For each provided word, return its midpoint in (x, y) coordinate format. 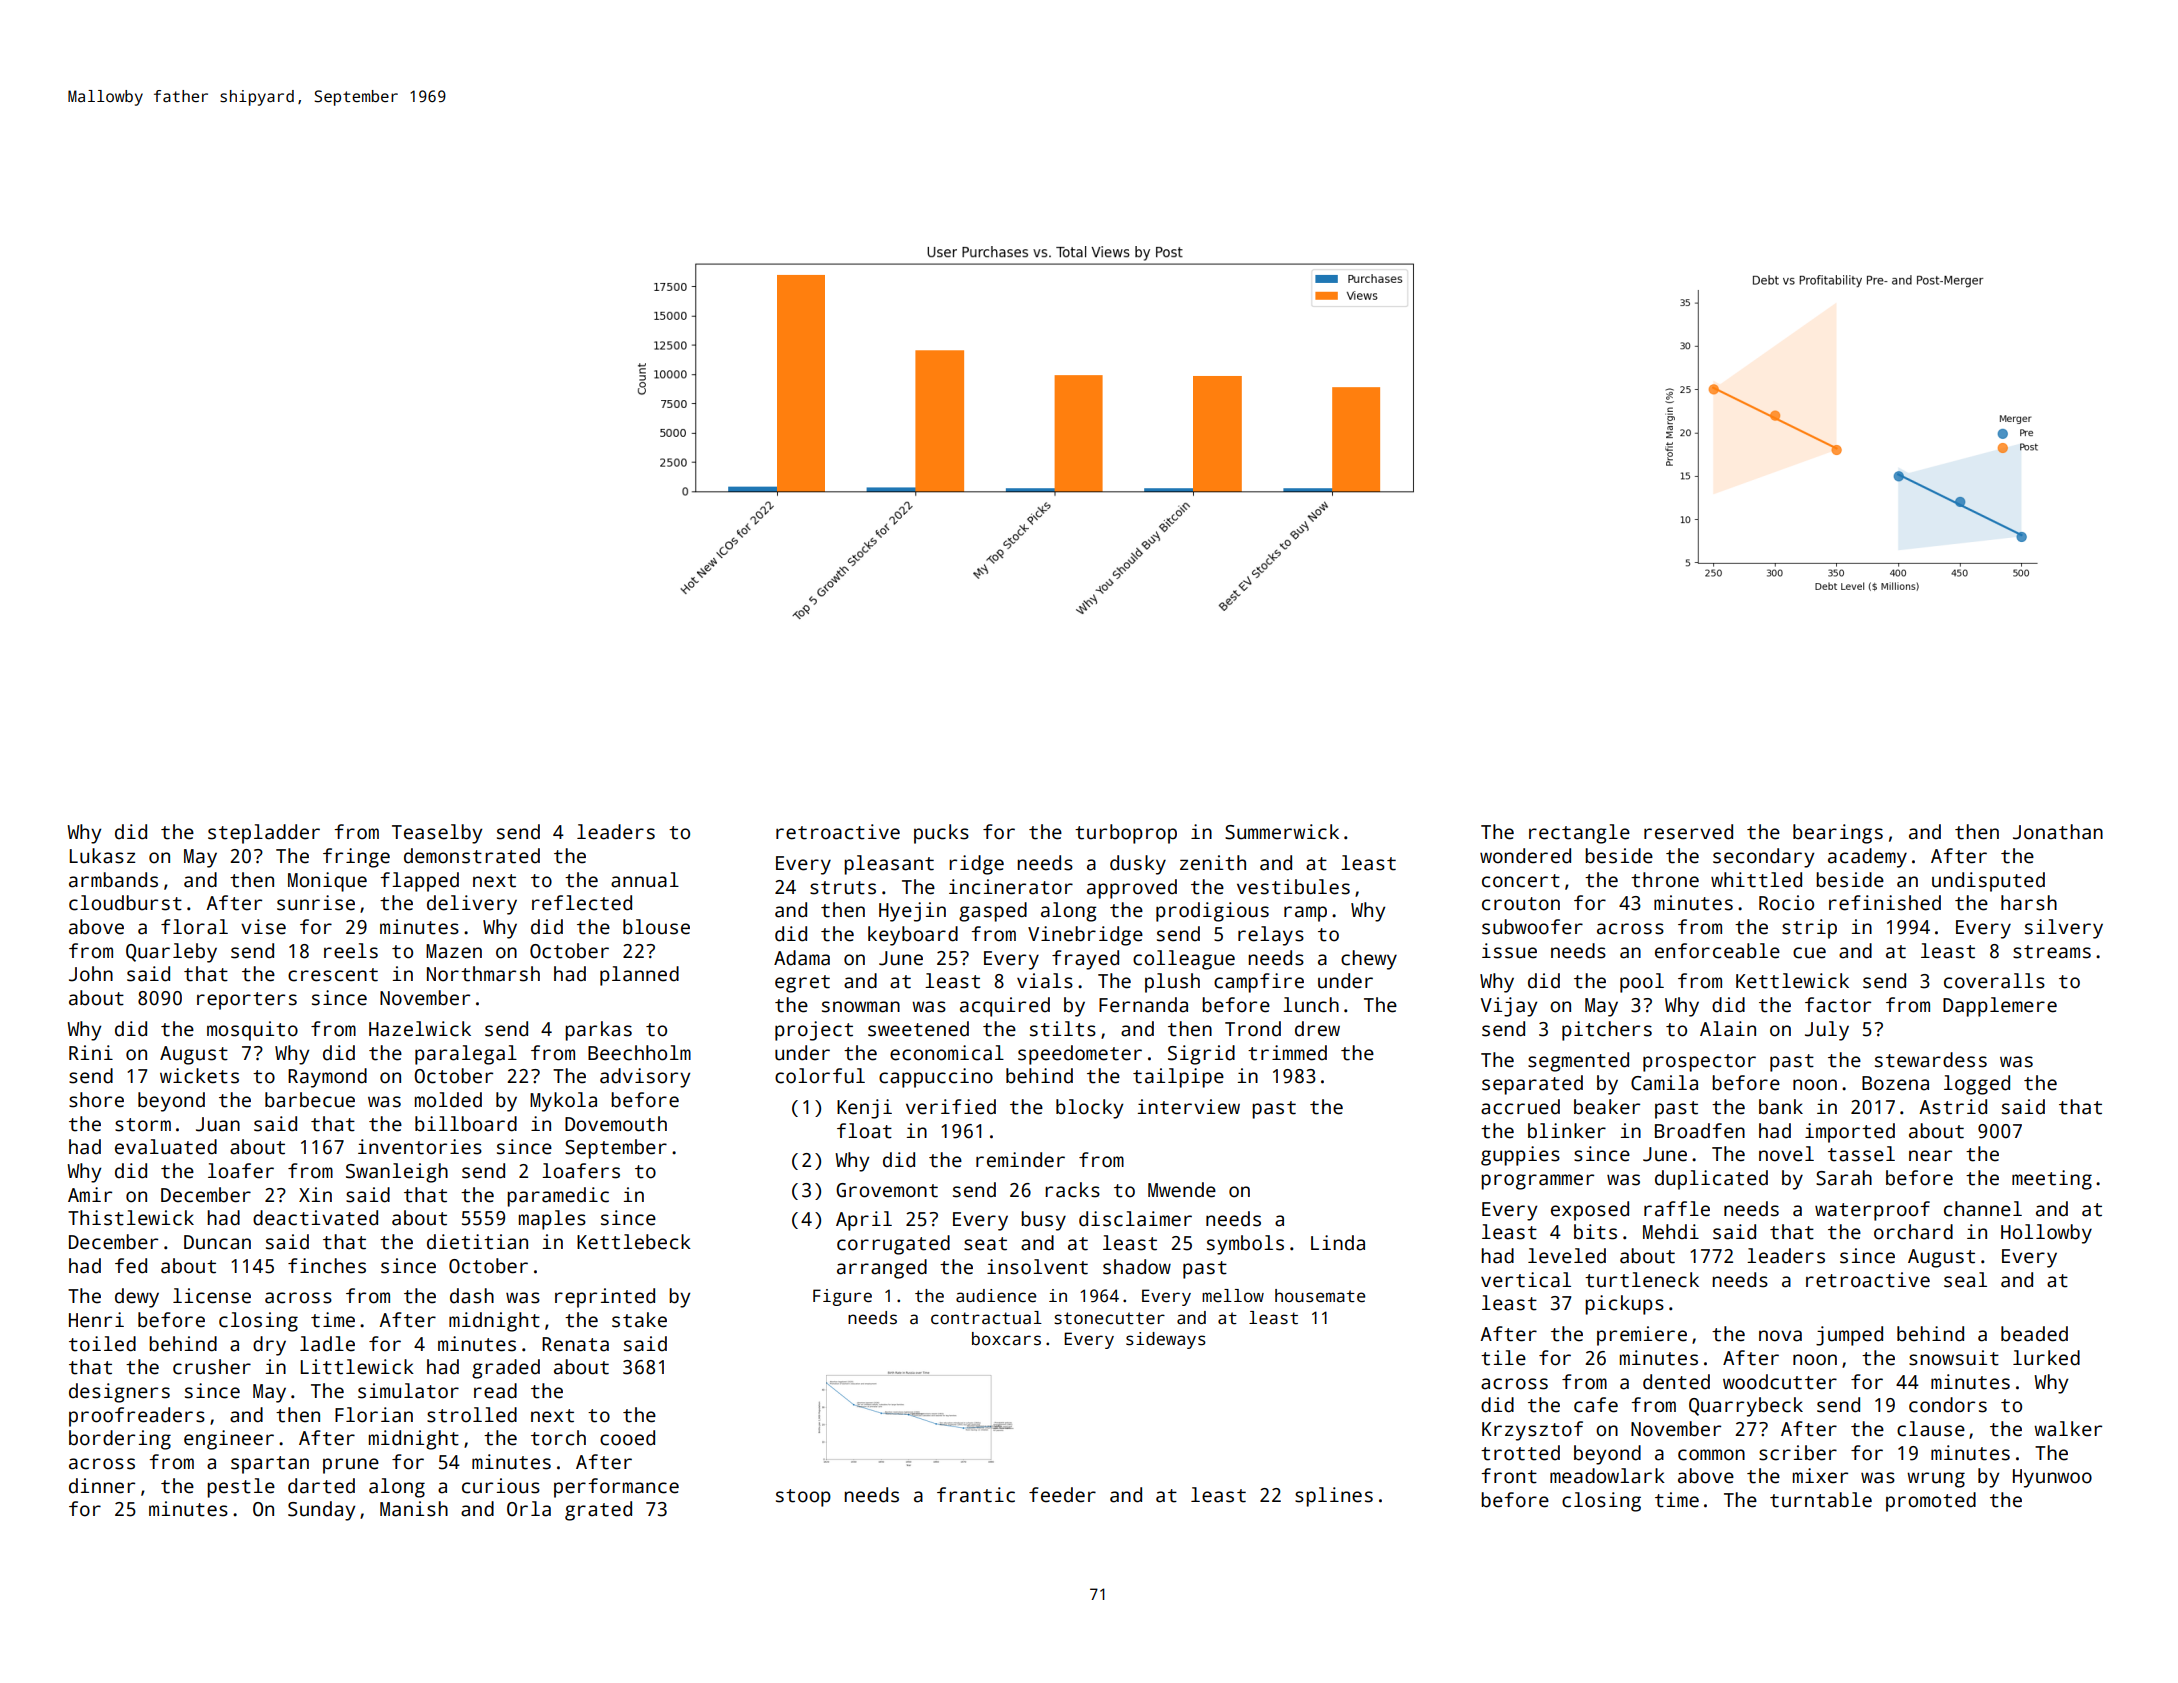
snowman (861, 1007)
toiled (102, 1344)
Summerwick (1282, 832)
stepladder (264, 834)
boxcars (1006, 1339)
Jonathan (2058, 832)
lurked (2046, 1358)
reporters (247, 1001)
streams (2052, 952)
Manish (414, 1509)
